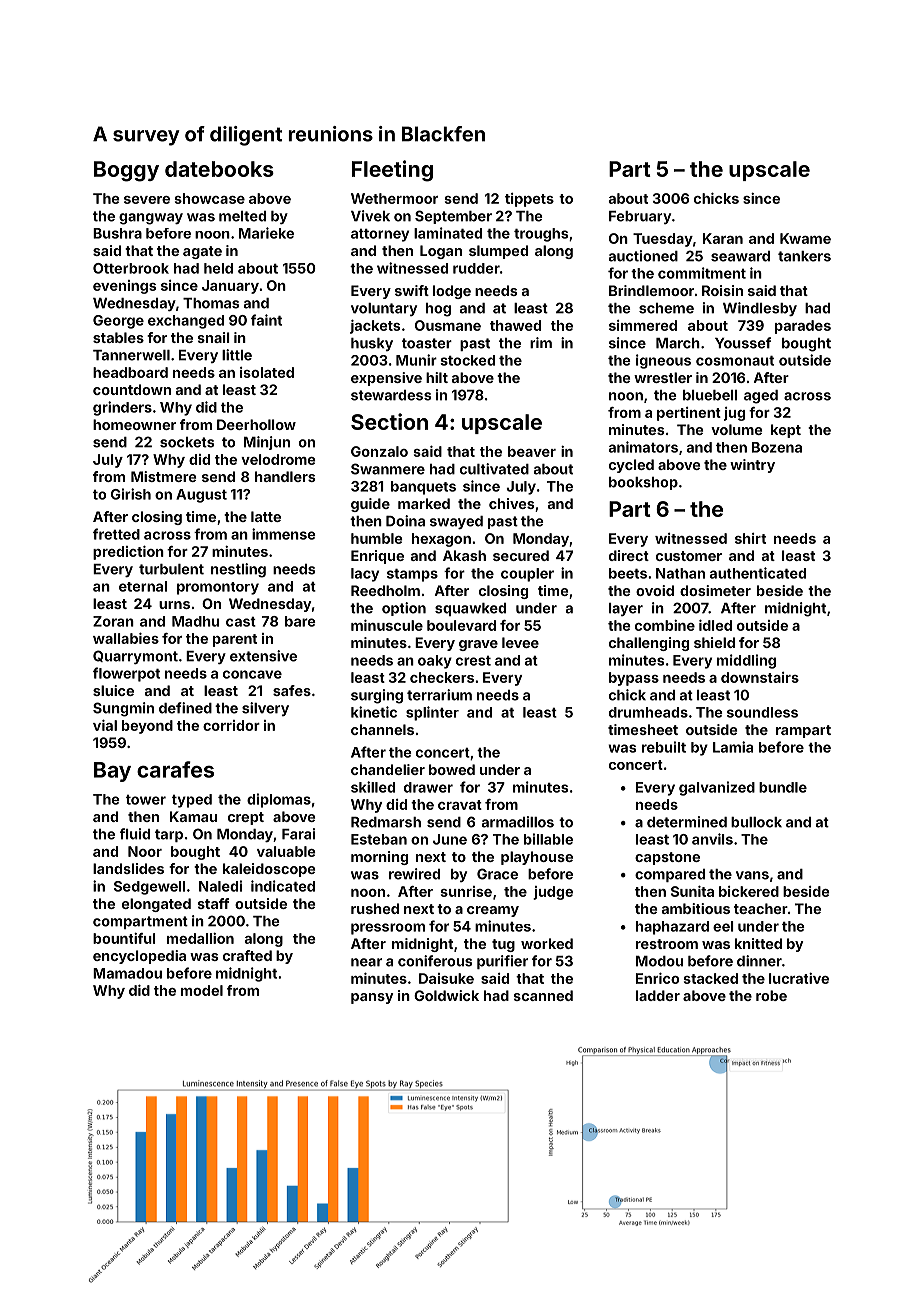 The width and height of the screenshot is (924, 1308). I want to click on bundle, so click(783, 787).
